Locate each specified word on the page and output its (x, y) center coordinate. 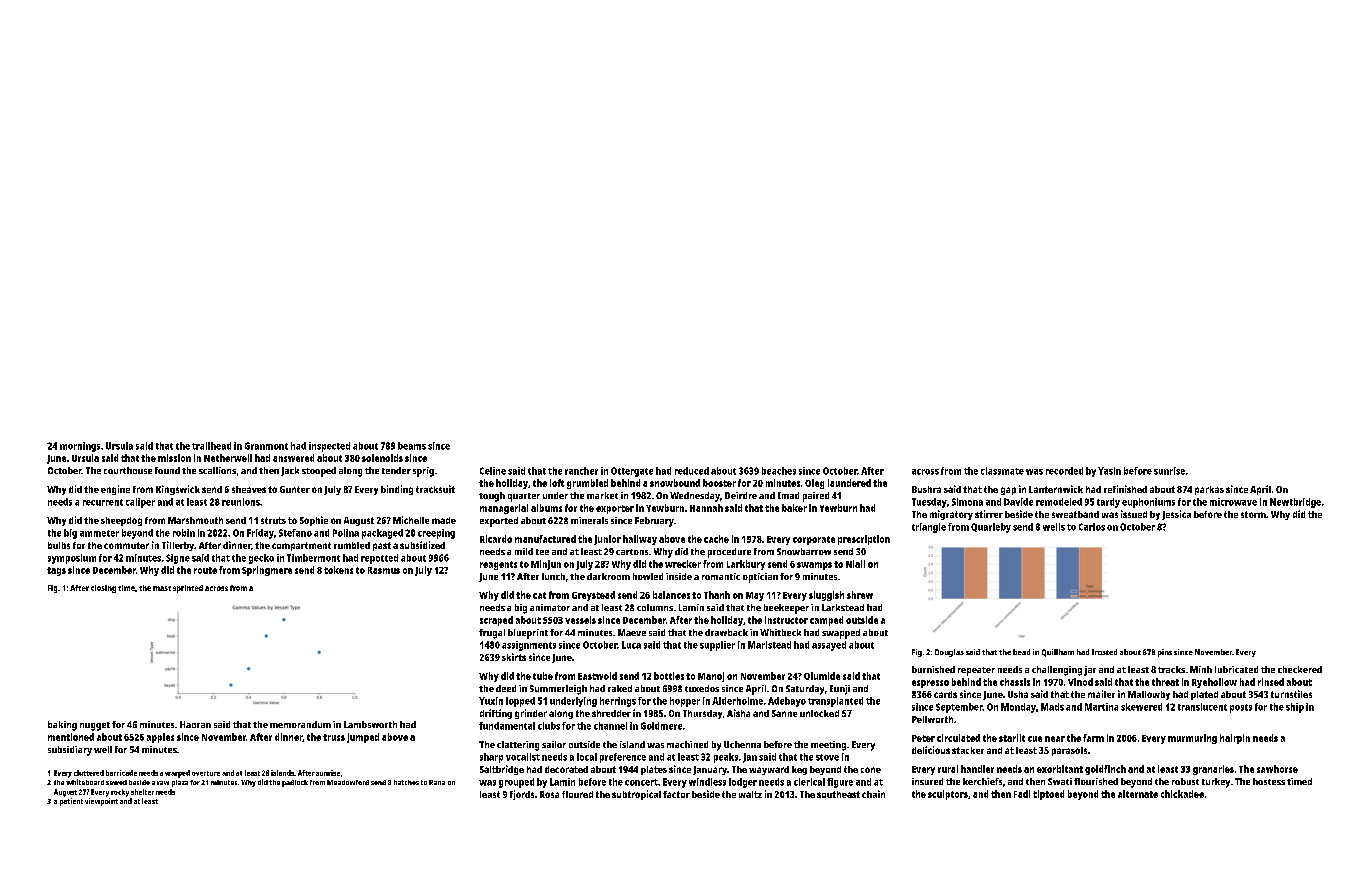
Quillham (1058, 653)
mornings (80, 447)
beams (412, 446)
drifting (496, 714)
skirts (514, 657)
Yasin (1109, 471)
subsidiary (70, 751)
